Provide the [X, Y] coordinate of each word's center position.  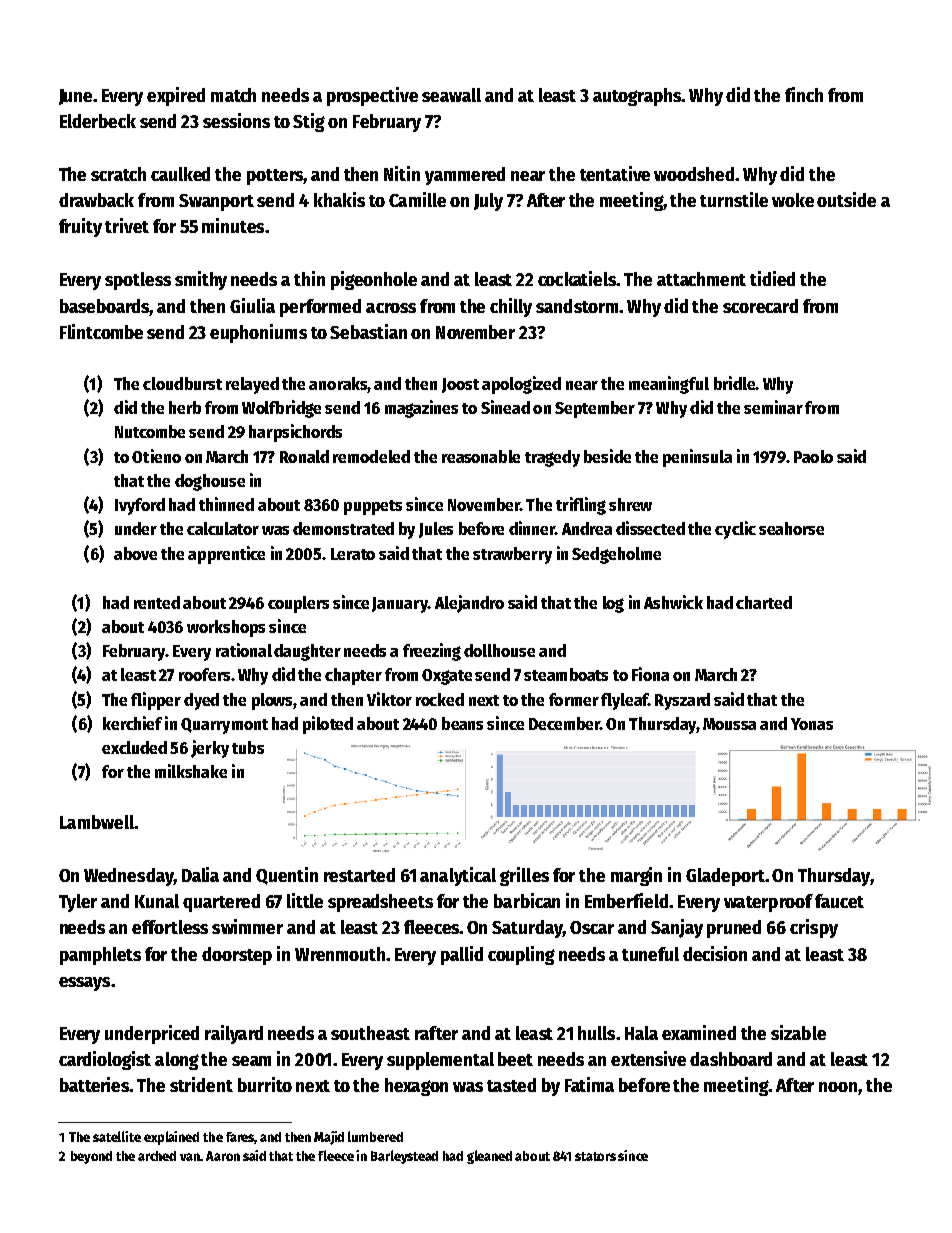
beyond [91, 1157]
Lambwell [97, 822]
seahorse [791, 528]
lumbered [375, 1136]
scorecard [760, 306]
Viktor [389, 699]
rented [157, 602]
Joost [460, 385]
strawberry [512, 555]
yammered [465, 176]
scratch [118, 174]
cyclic [735, 530]
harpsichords [295, 433]
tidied [772, 278]
